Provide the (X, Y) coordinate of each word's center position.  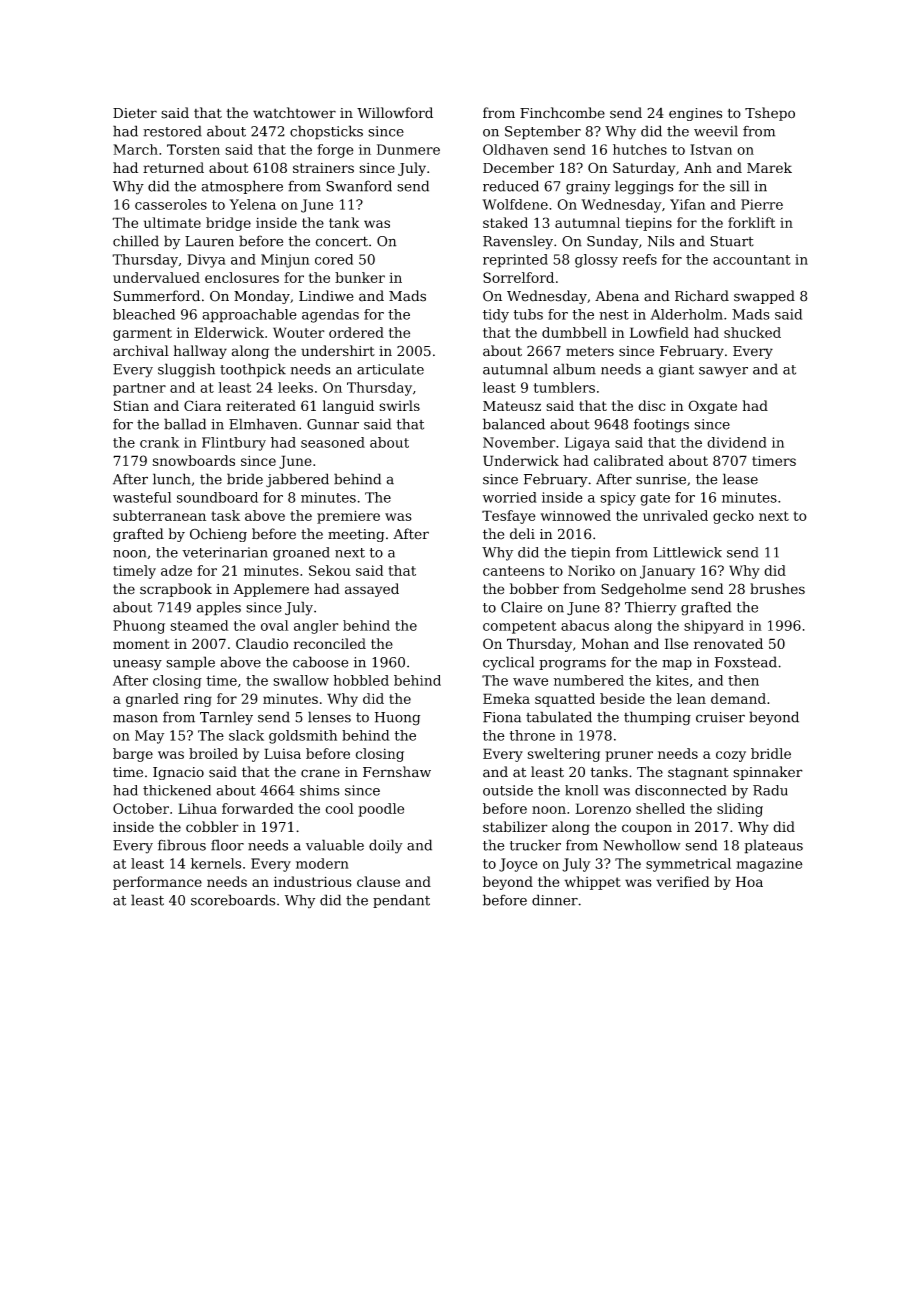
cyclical (508, 663)
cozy (731, 756)
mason (135, 718)
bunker (360, 277)
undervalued (156, 277)
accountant (752, 260)
